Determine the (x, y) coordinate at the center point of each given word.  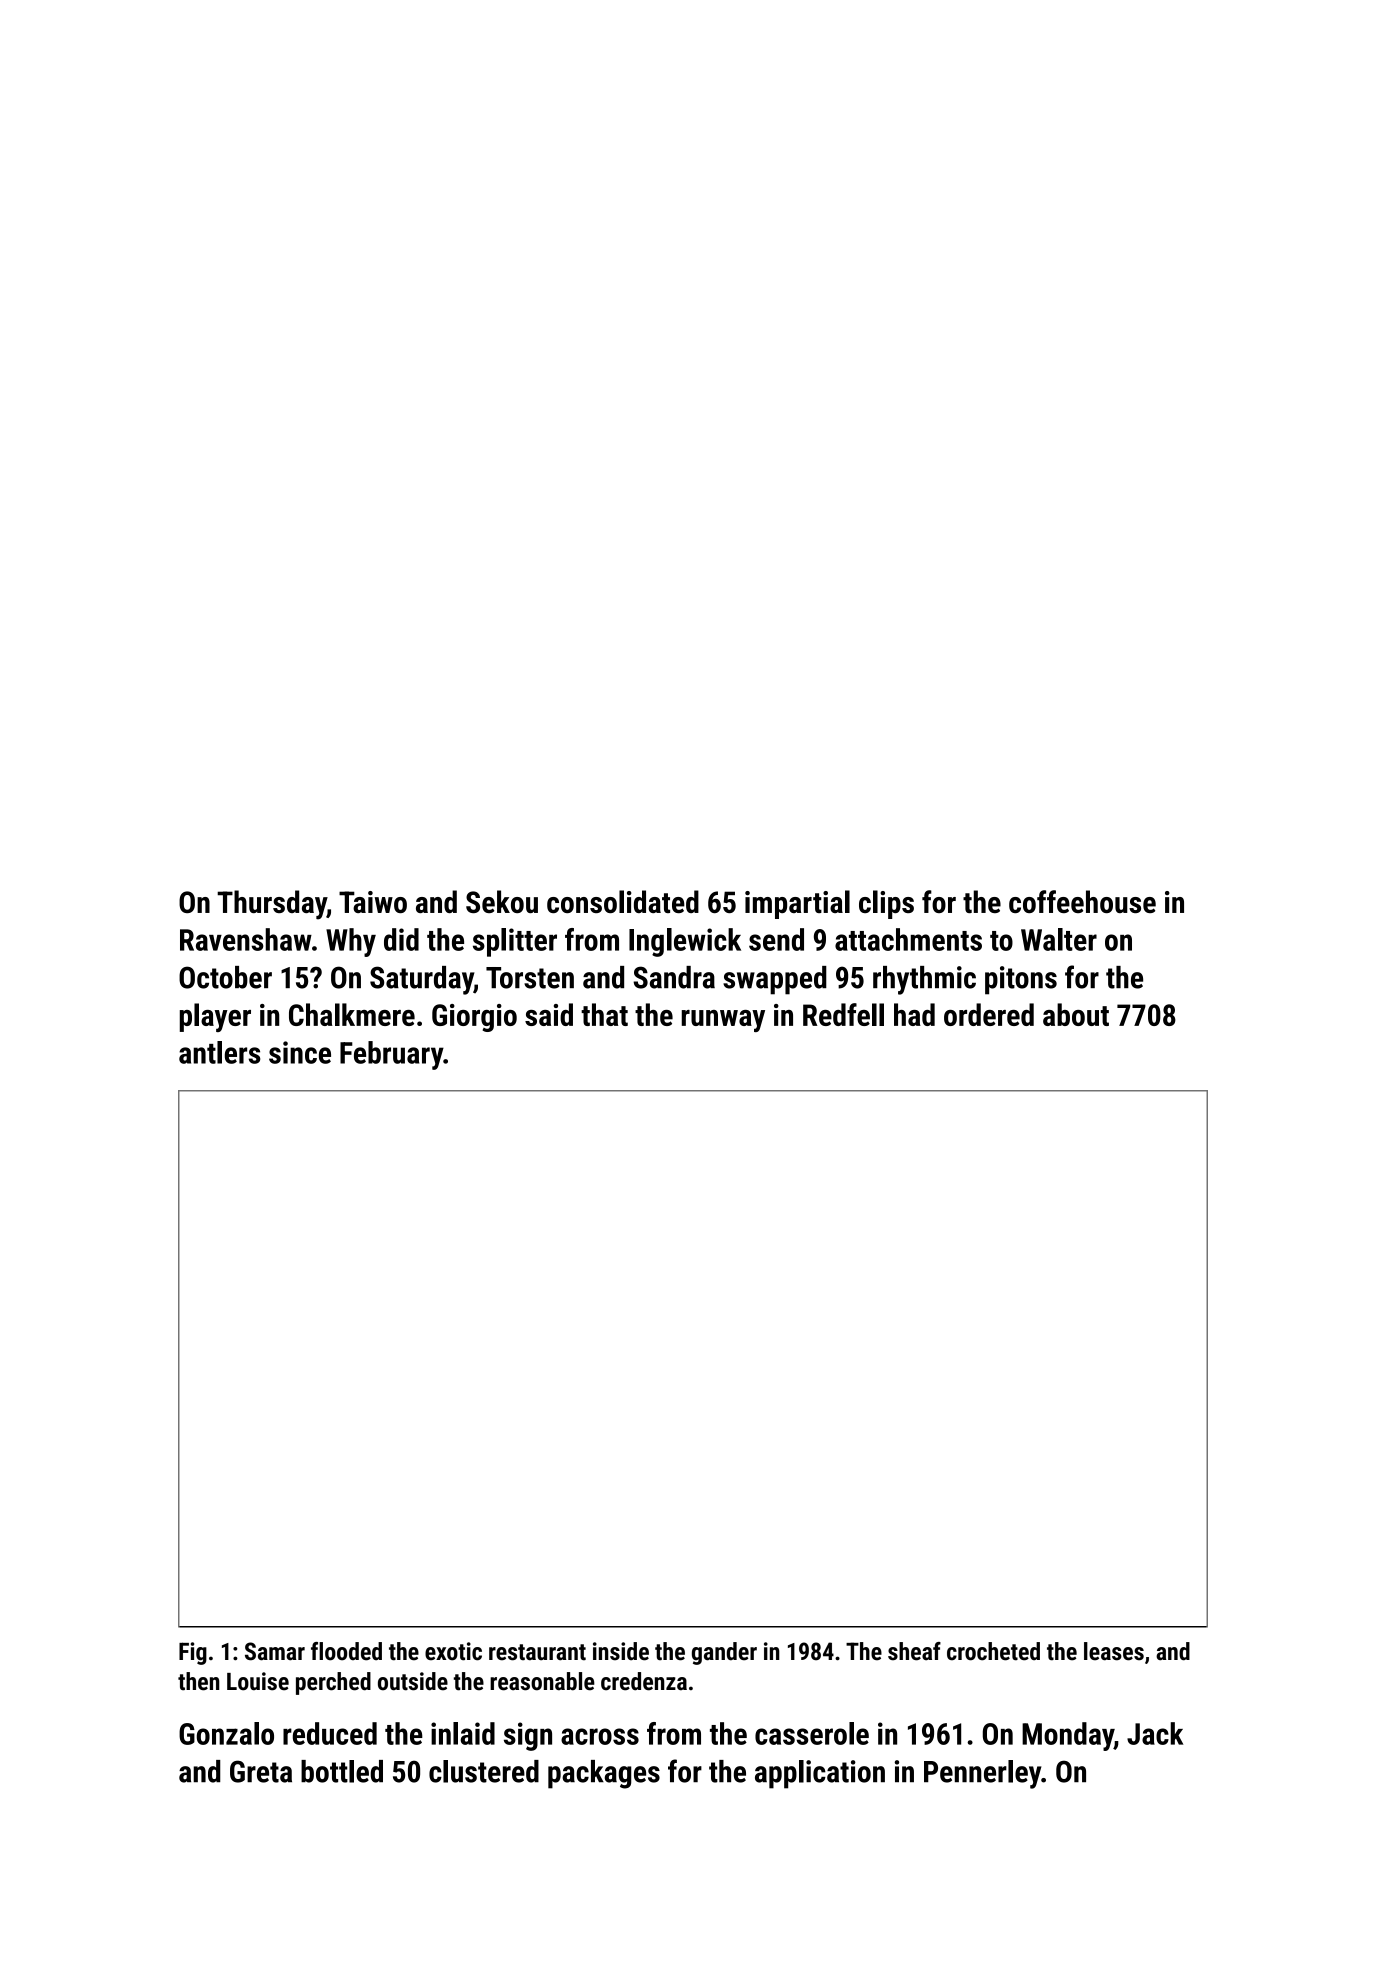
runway (723, 1021)
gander (724, 1653)
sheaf (914, 1651)
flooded (346, 1651)
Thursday (272, 905)
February (391, 1055)
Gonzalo (226, 1733)
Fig (193, 1653)
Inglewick (685, 942)
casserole (812, 1733)
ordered (989, 1014)
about (1076, 1014)
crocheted (993, 1651)
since (300, 1052)
